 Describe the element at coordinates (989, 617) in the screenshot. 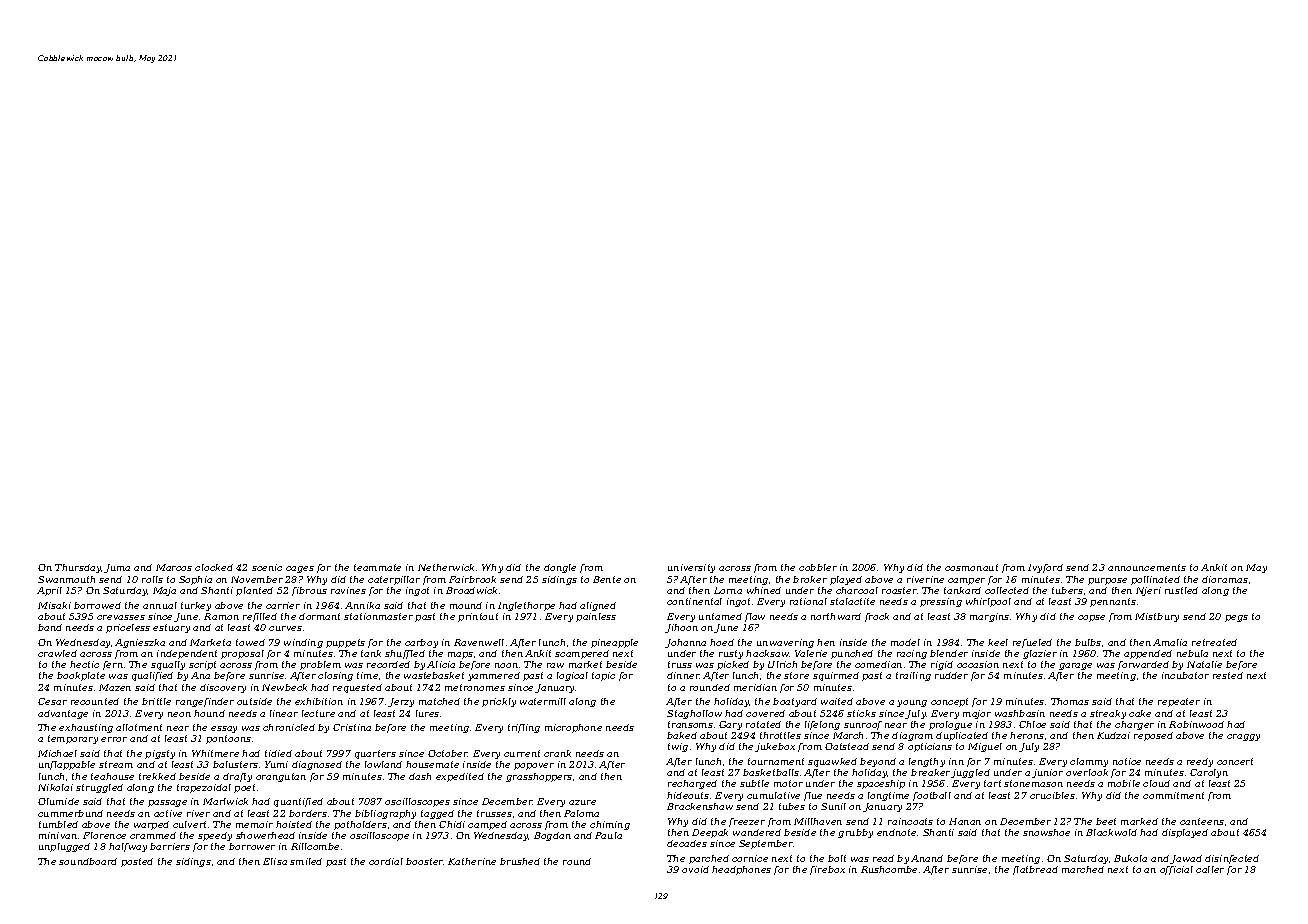

I see `margins` at that location.
